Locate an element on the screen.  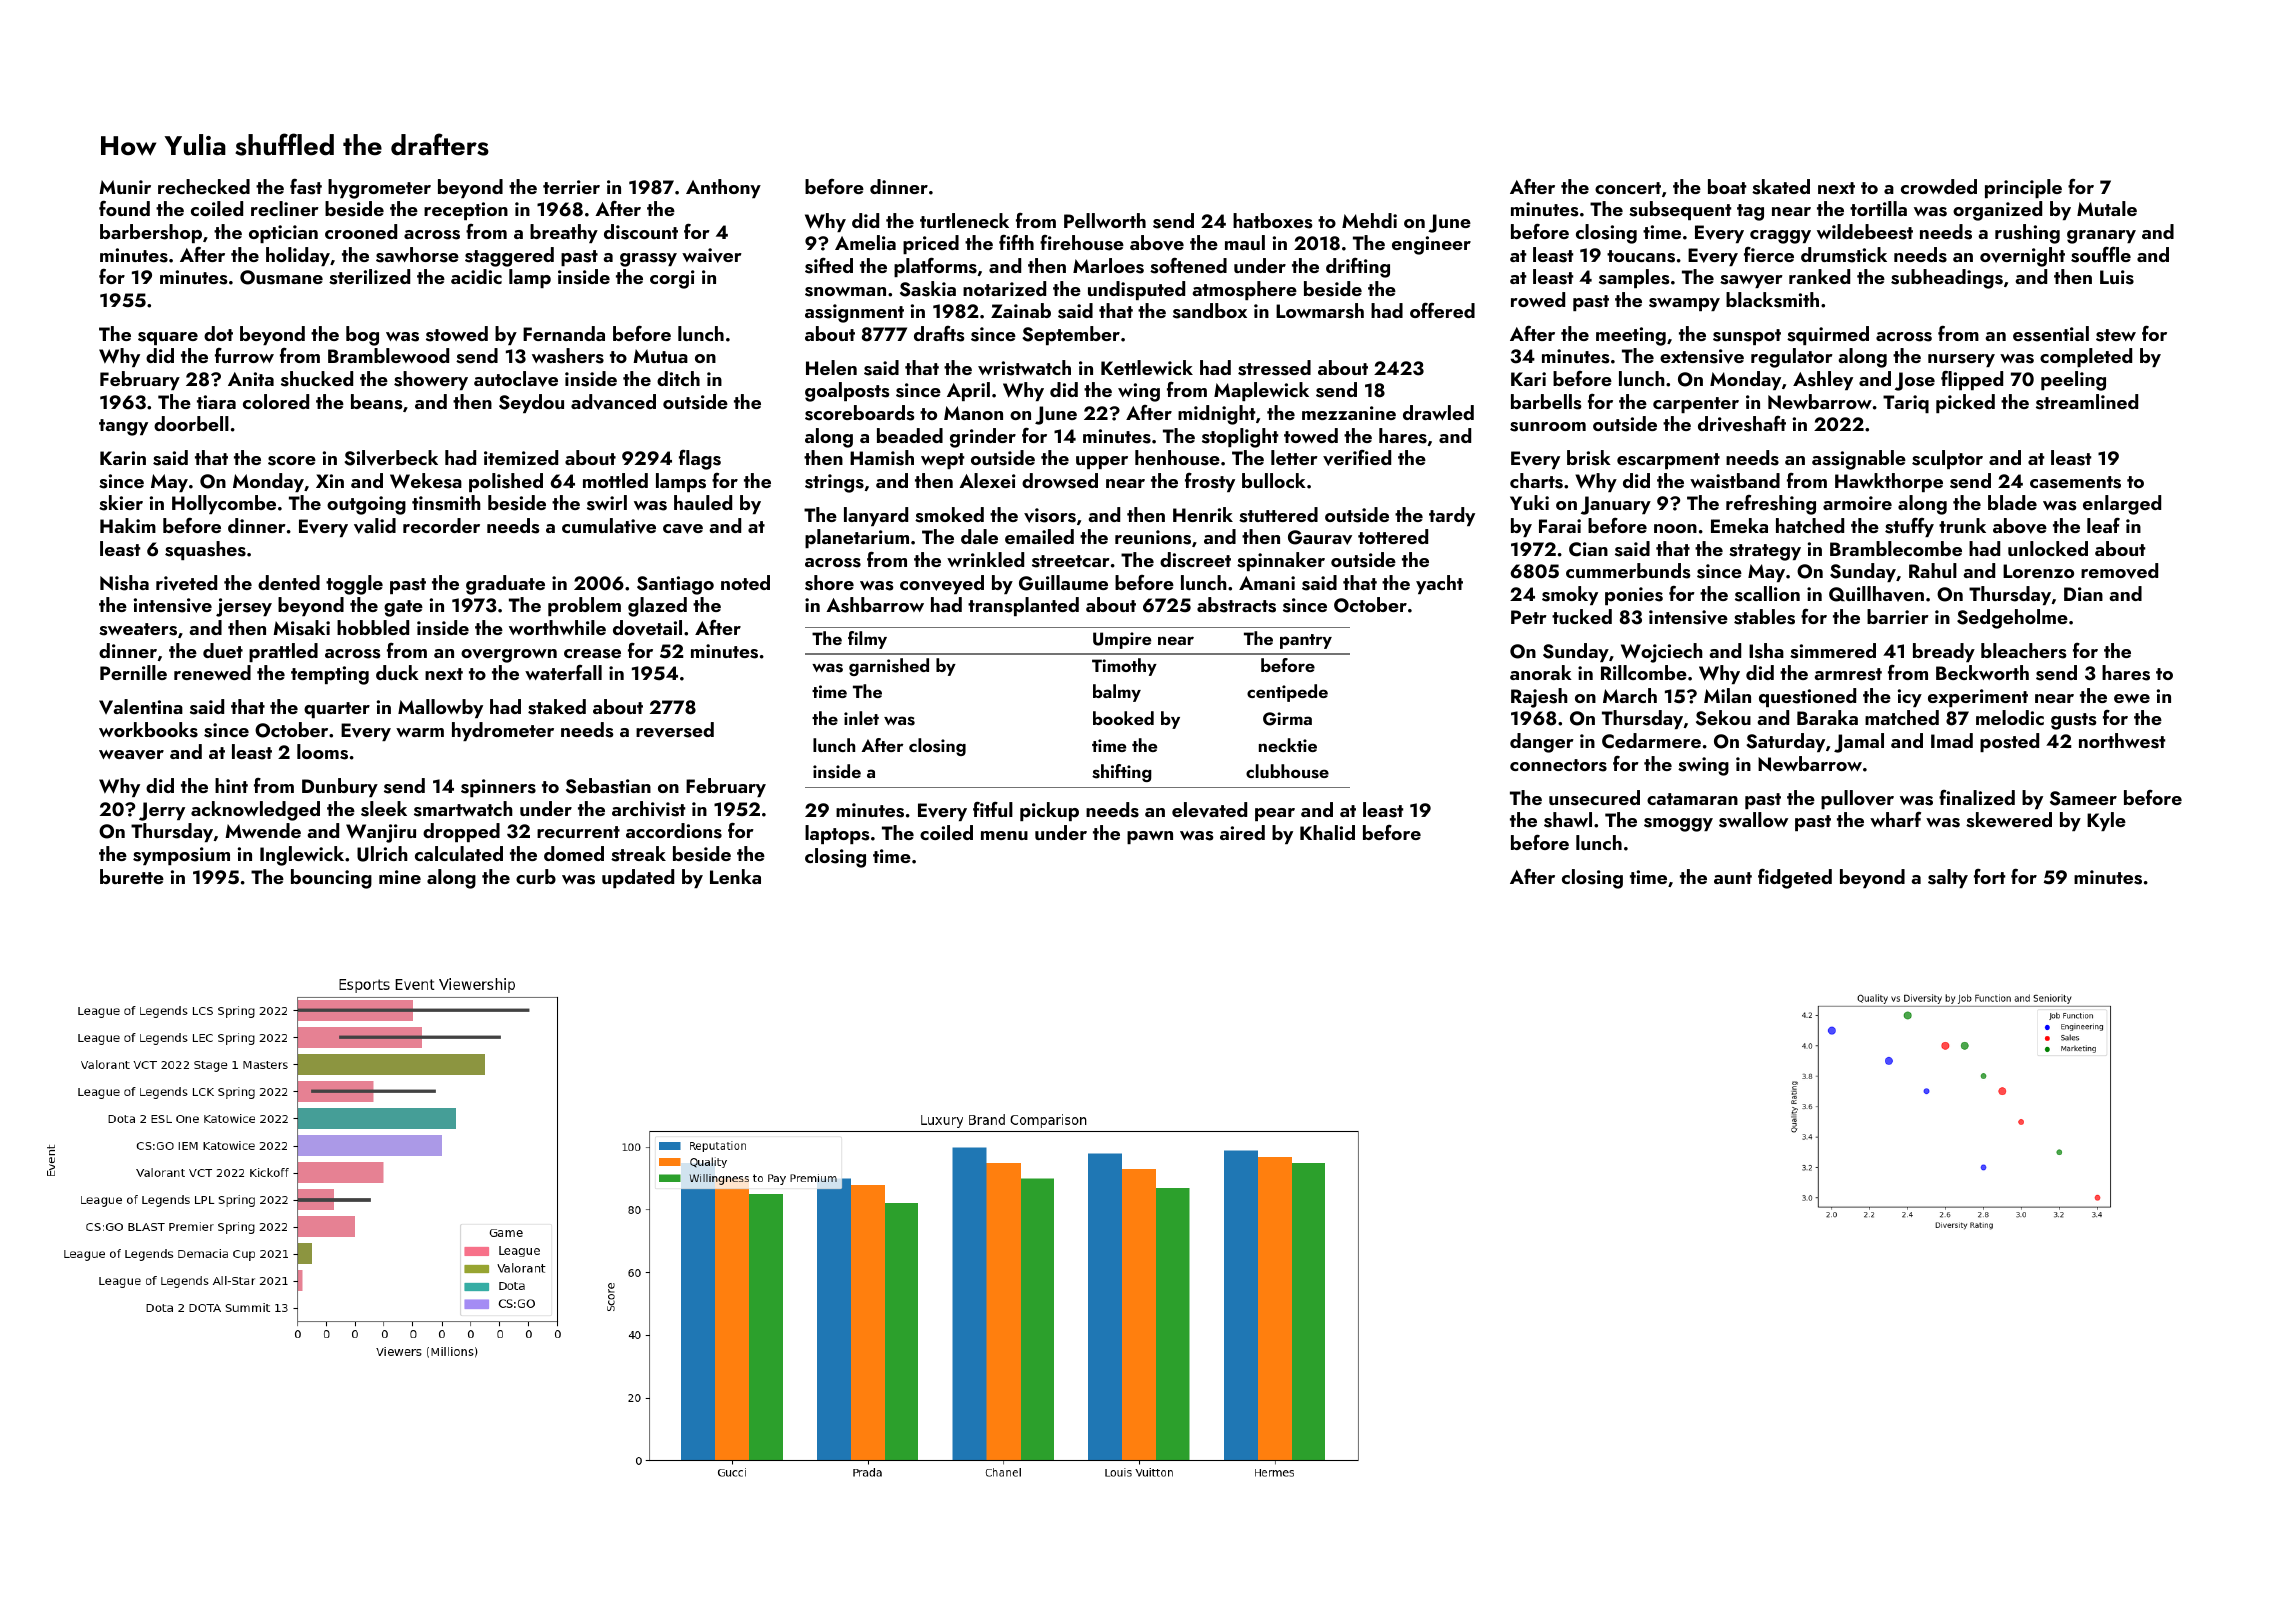
Anthony is located at coordinates (723, 188).
